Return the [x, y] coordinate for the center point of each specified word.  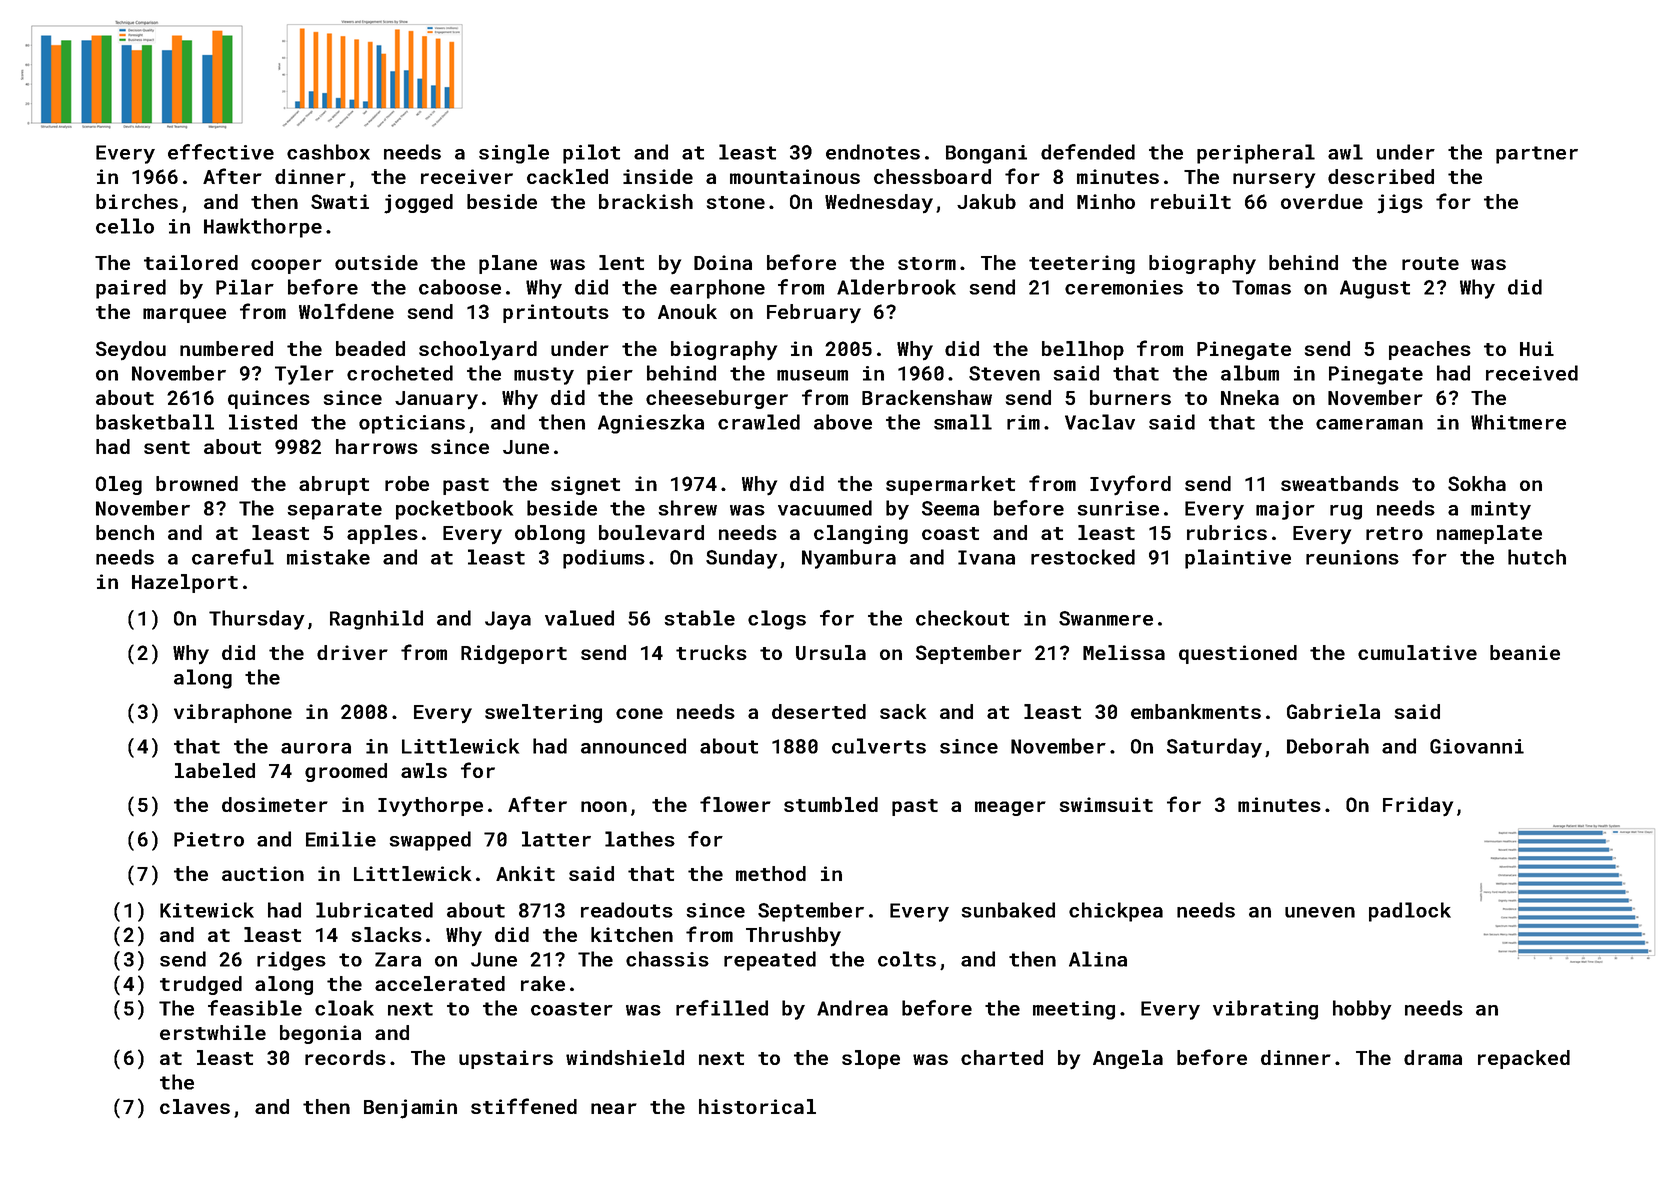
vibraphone [233, 713]
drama [1433, 1057]
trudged [201, 985]
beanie [1525, 652]
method [771, 873]
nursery [1274, 181]
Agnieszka [651, 424]
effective [221, 152]
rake [543, 983]
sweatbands [1340, 483]
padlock [1410, 912]
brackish [646, 201]
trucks [711, 652]
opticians [412, 424]
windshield [625, 1057]
